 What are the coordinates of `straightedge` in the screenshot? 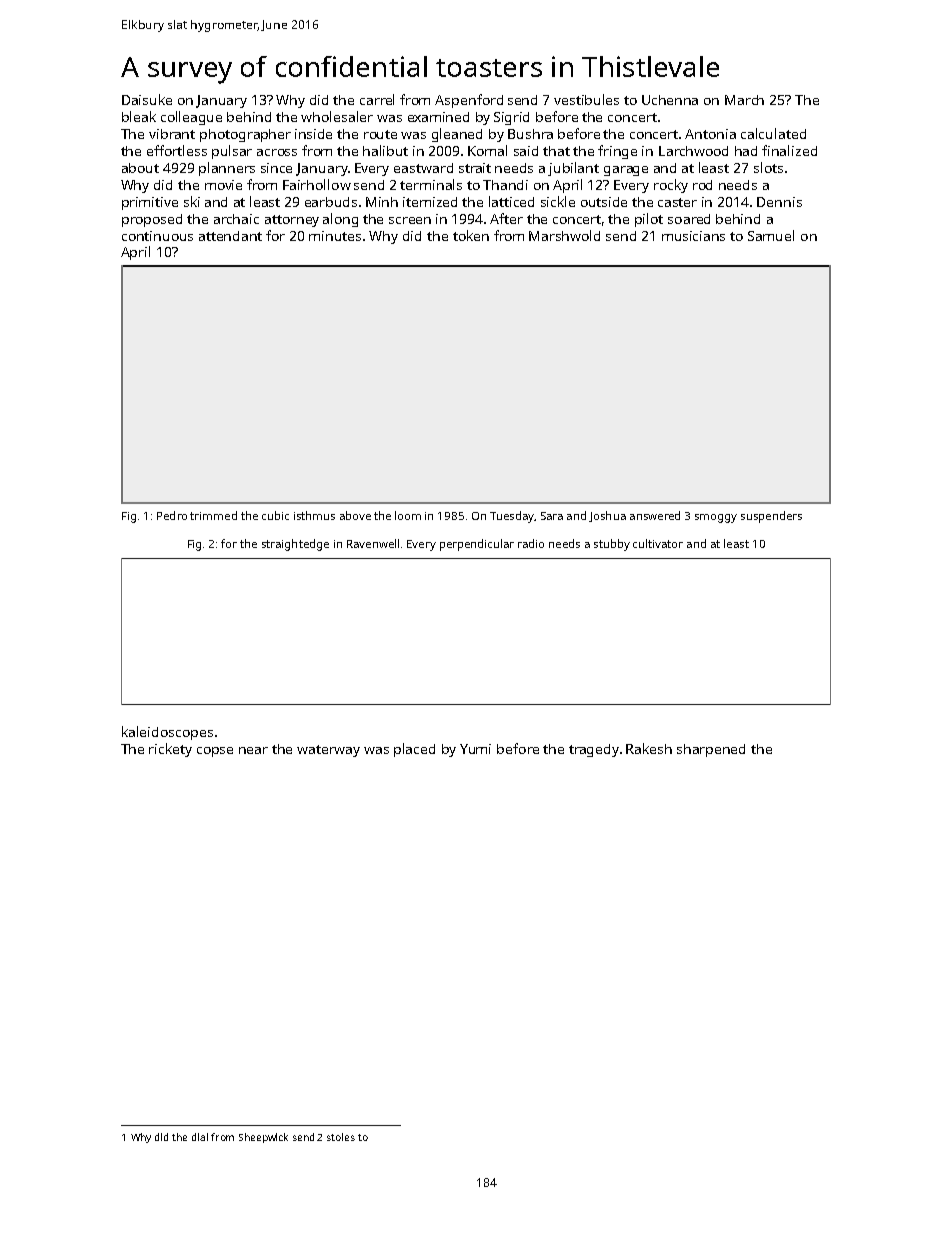 It's located at (295, 545).
